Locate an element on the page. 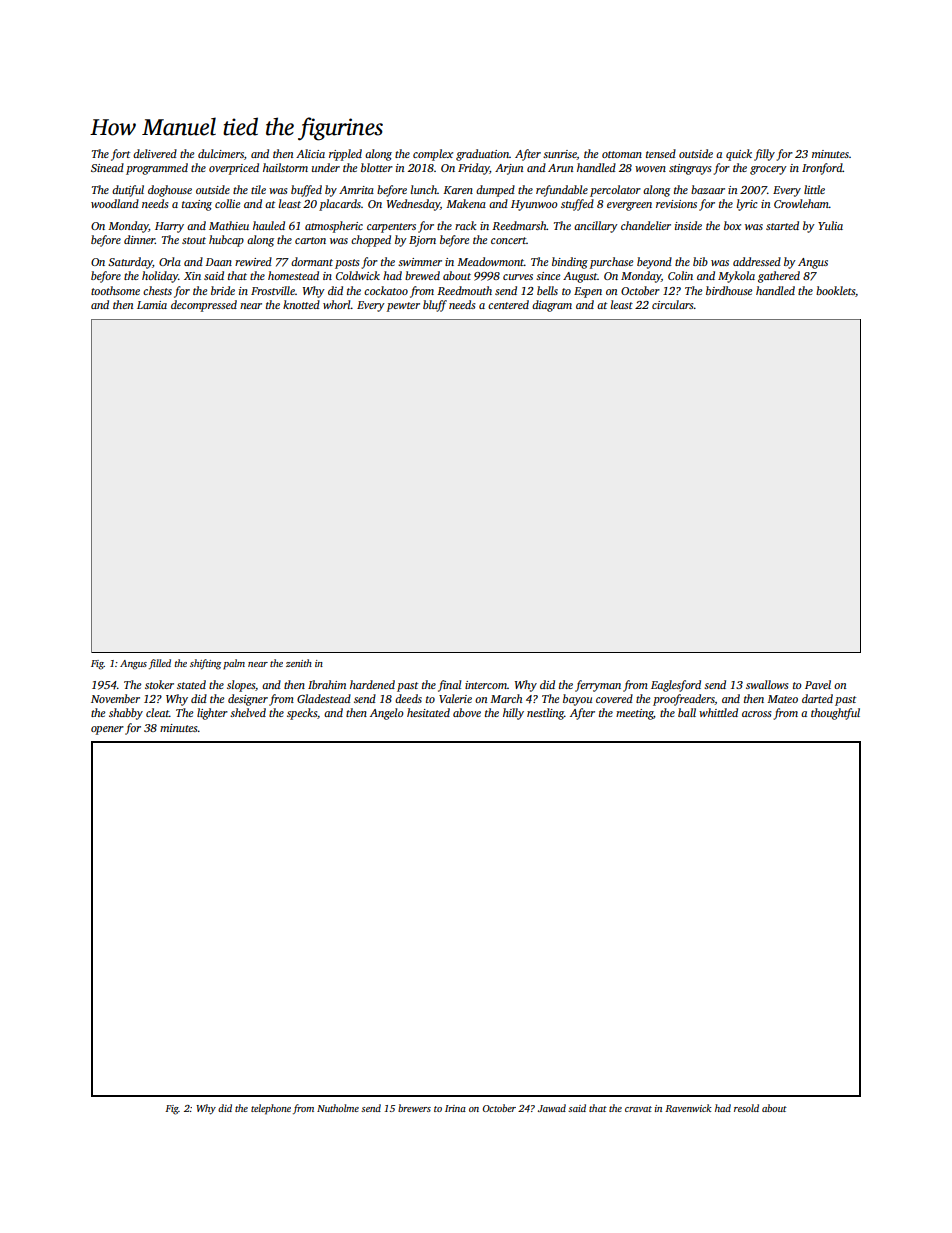 The height and width of the image is (1233, 952). telephone is located at coordinates (271, 1109).
